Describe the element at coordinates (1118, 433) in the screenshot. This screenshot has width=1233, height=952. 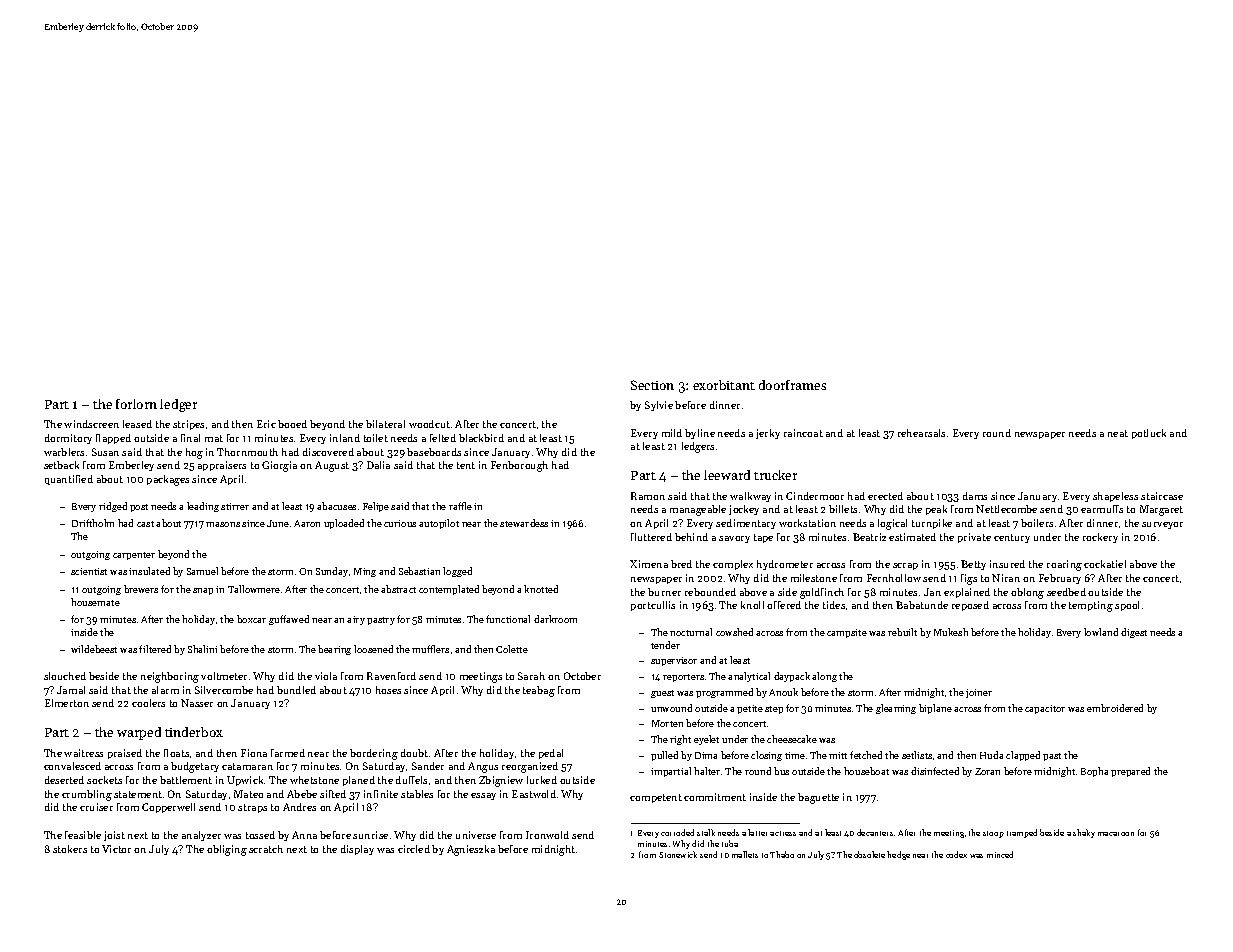
I see `neat` at that location.
